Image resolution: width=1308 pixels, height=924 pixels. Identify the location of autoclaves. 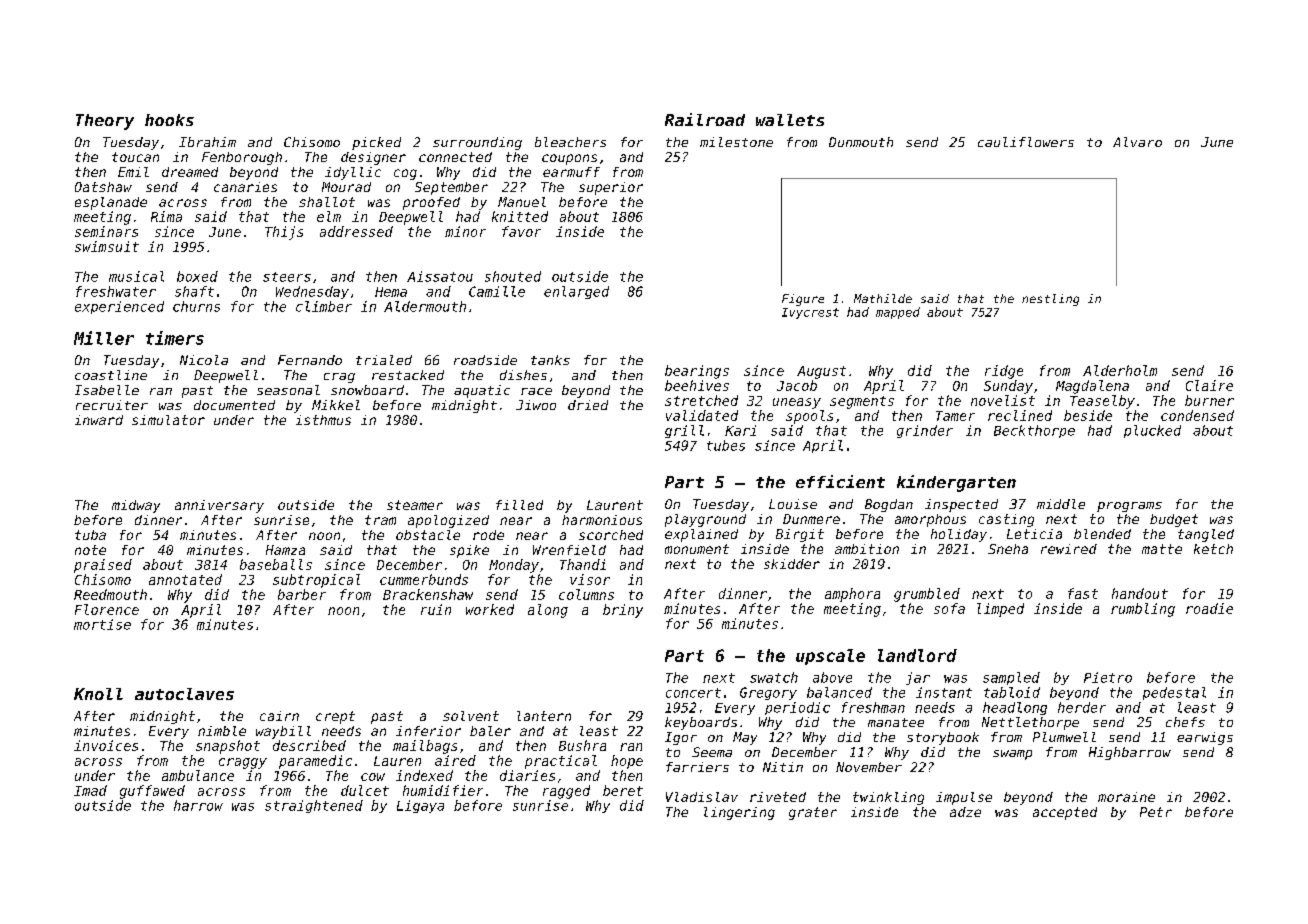
(184, 694).
